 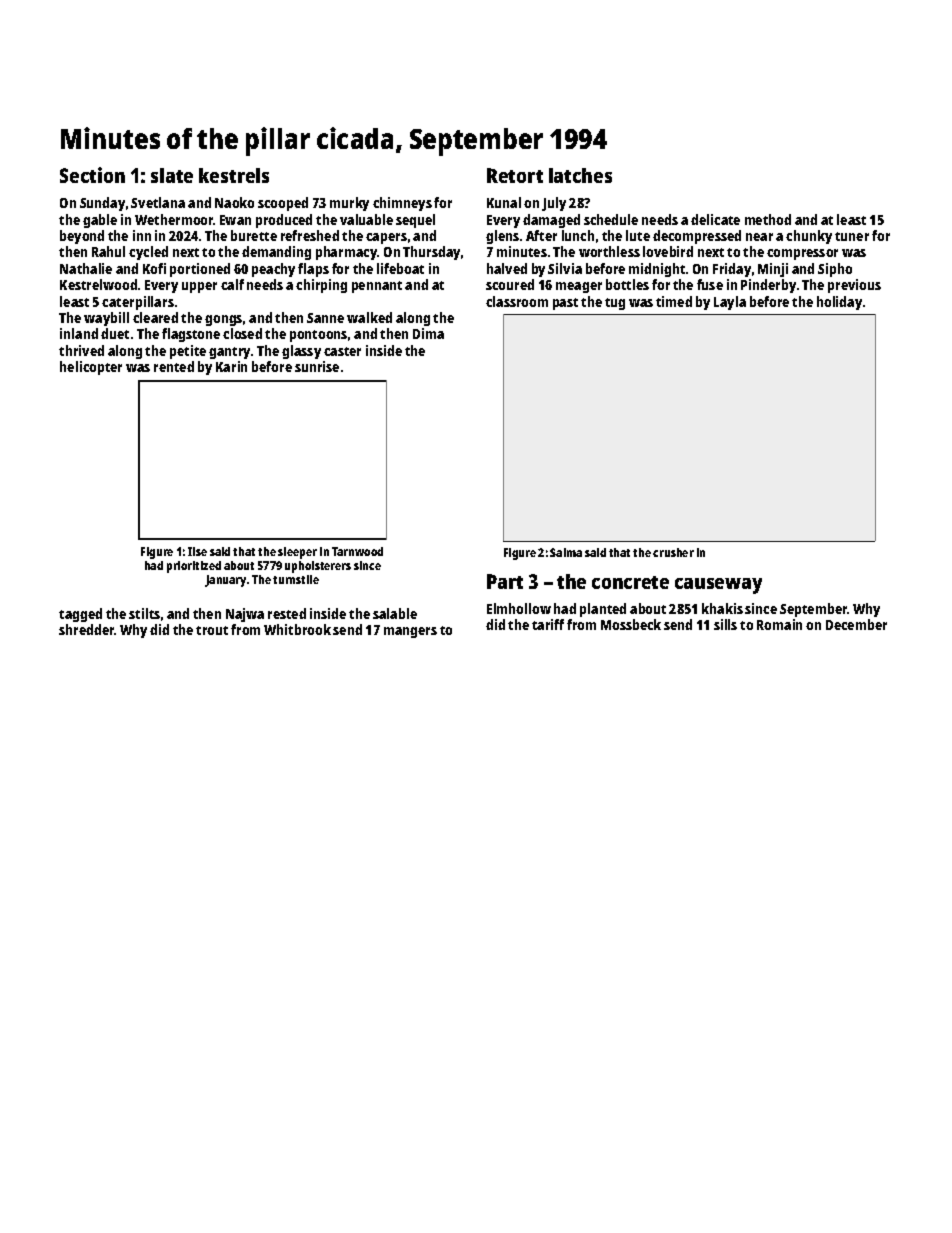 I want to click on Ilse, so click(x=197, y=551).
